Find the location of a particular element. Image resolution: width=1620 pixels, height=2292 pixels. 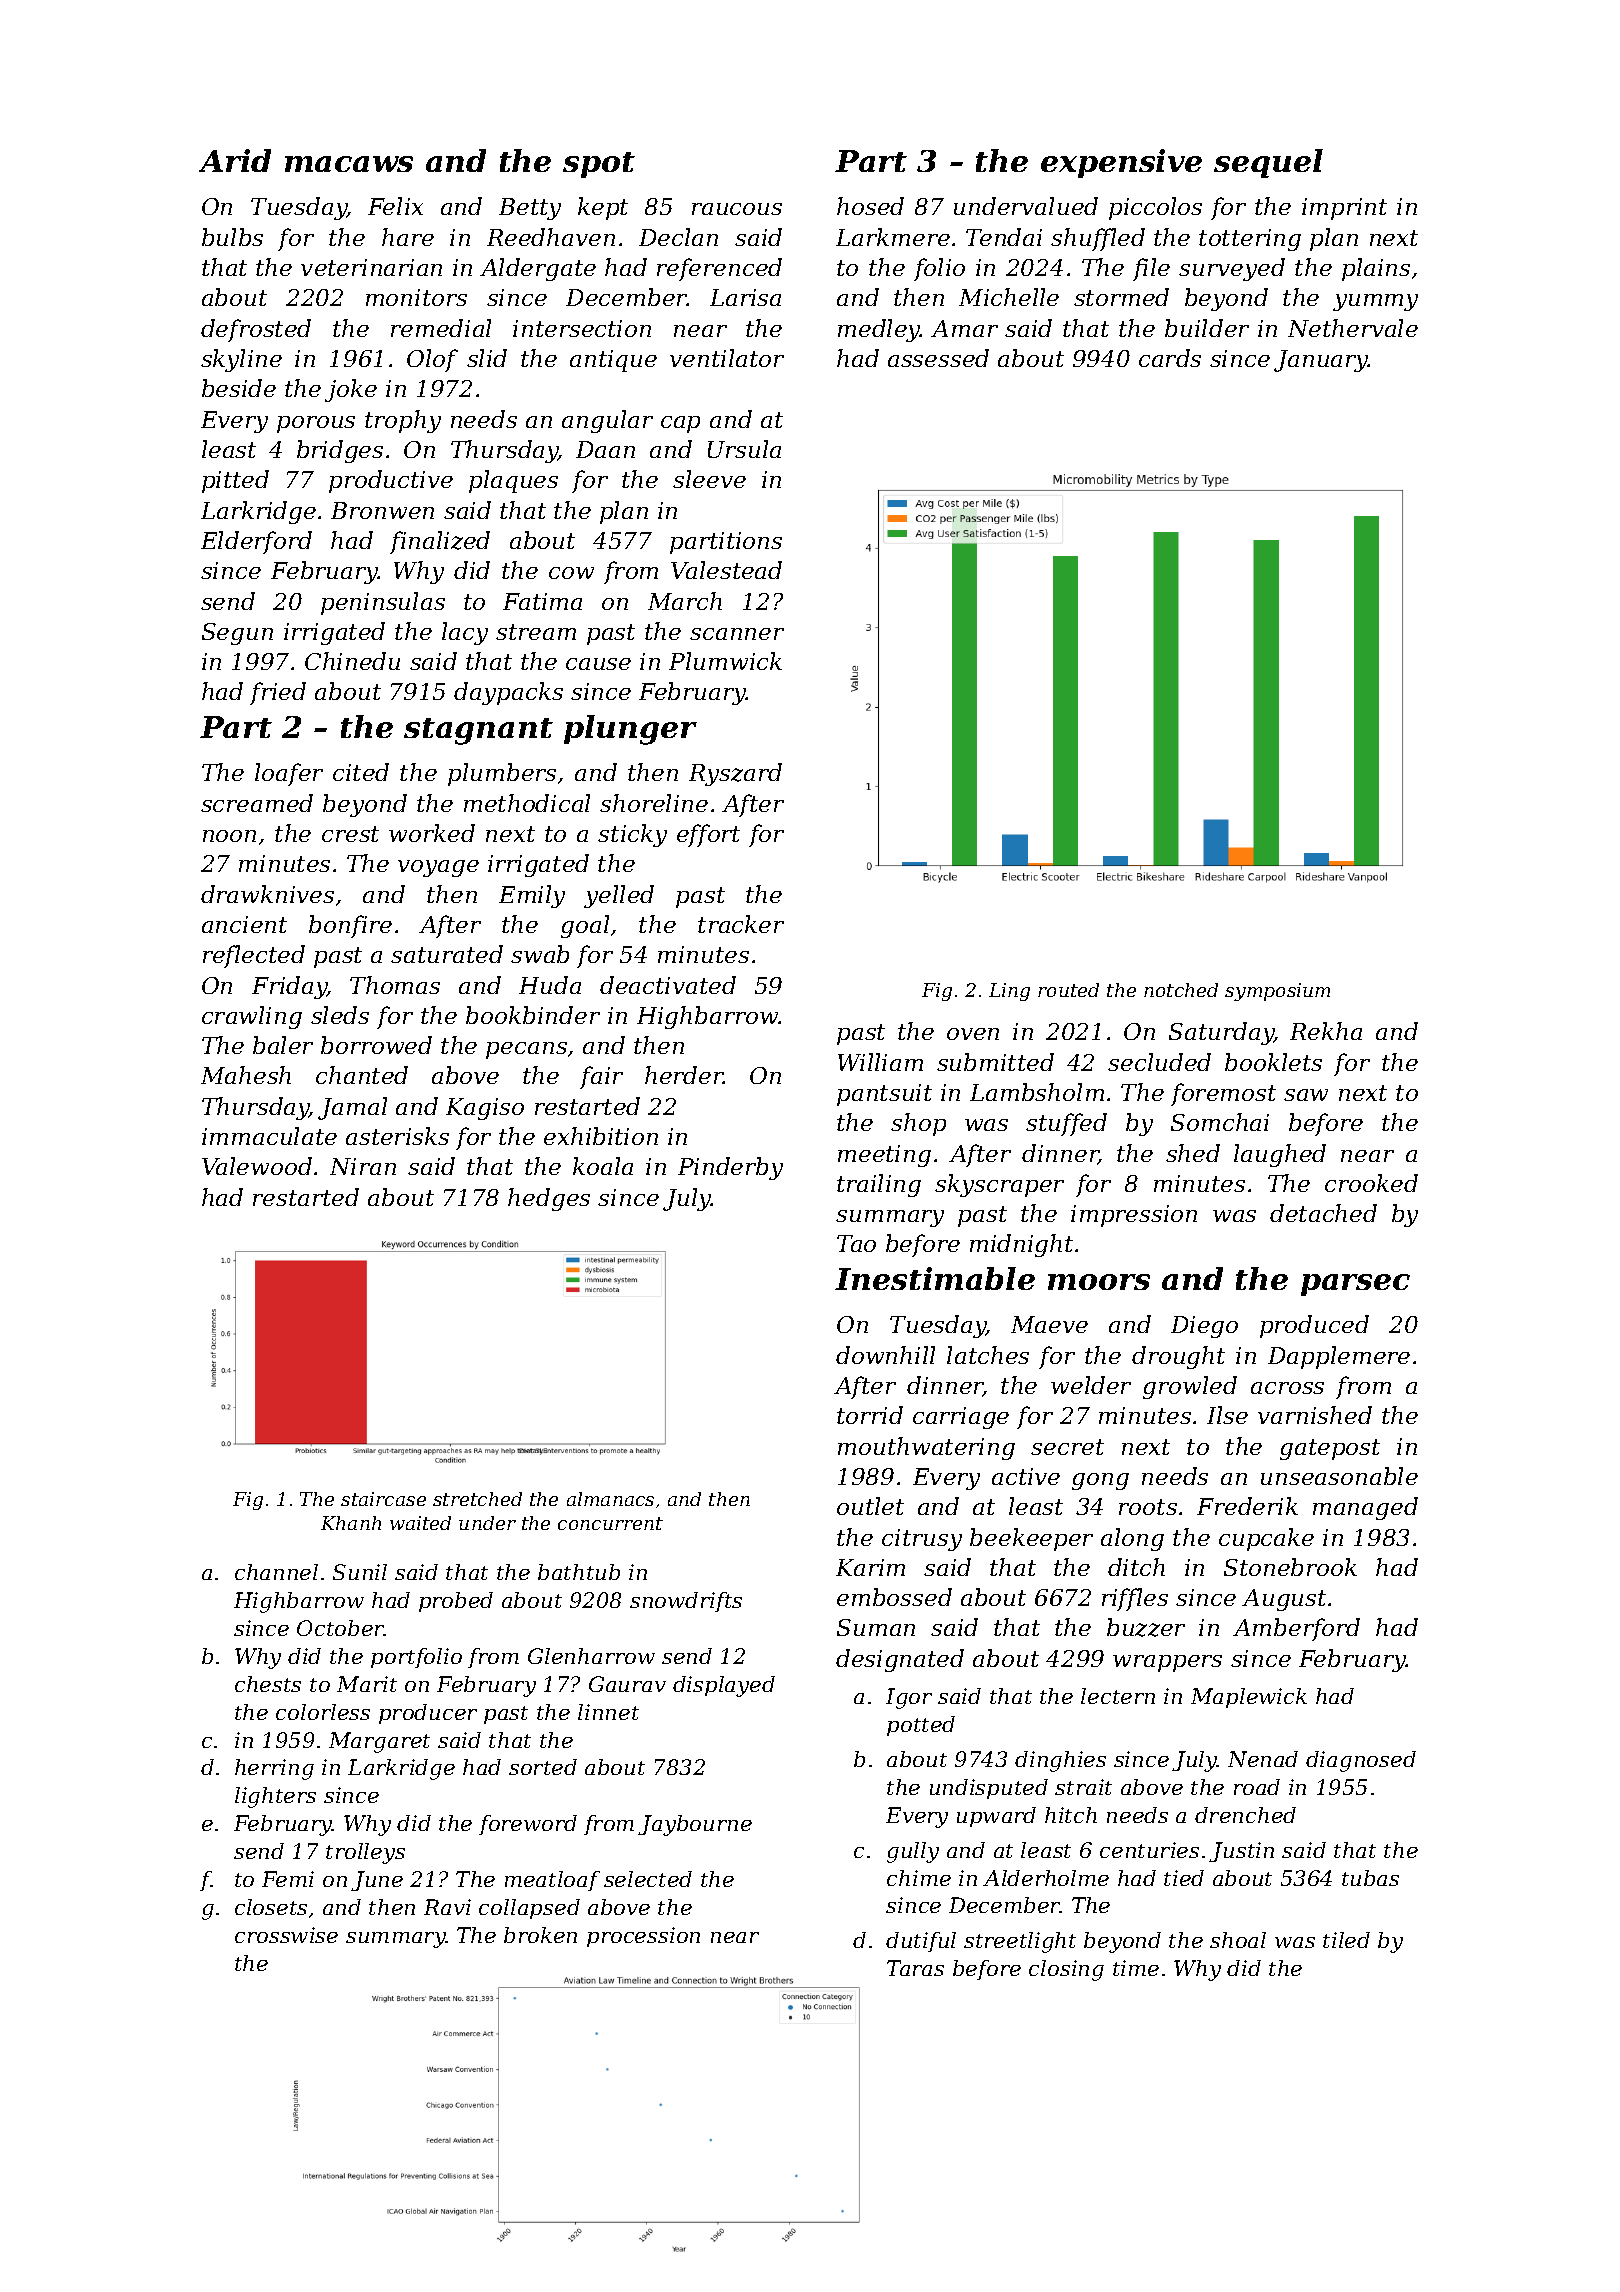

closing is located at coordinates (1066, 1970).
